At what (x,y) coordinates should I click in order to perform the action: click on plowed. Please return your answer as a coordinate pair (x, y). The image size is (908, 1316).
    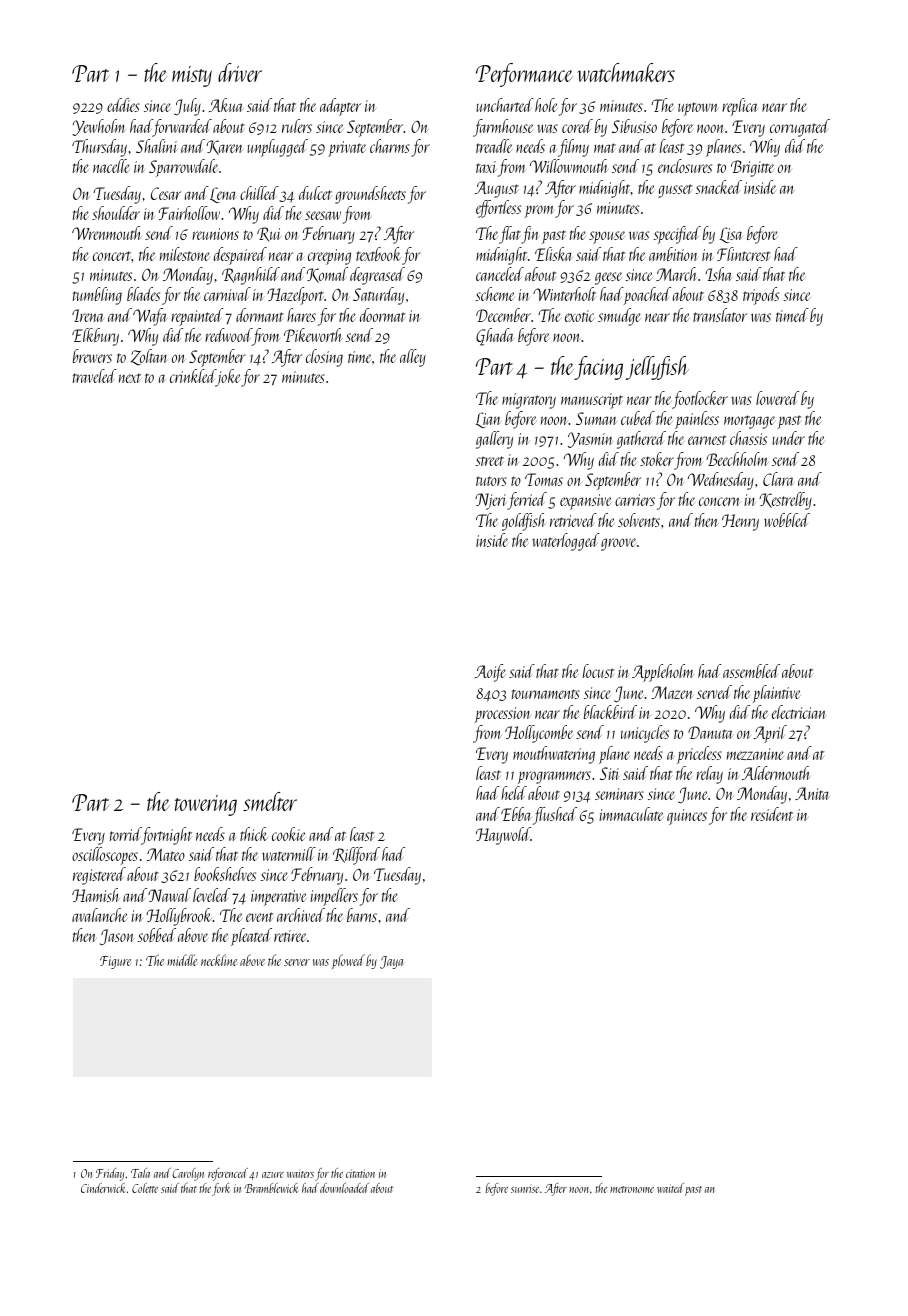
    Looking at the image, I should click on (348, 961).
